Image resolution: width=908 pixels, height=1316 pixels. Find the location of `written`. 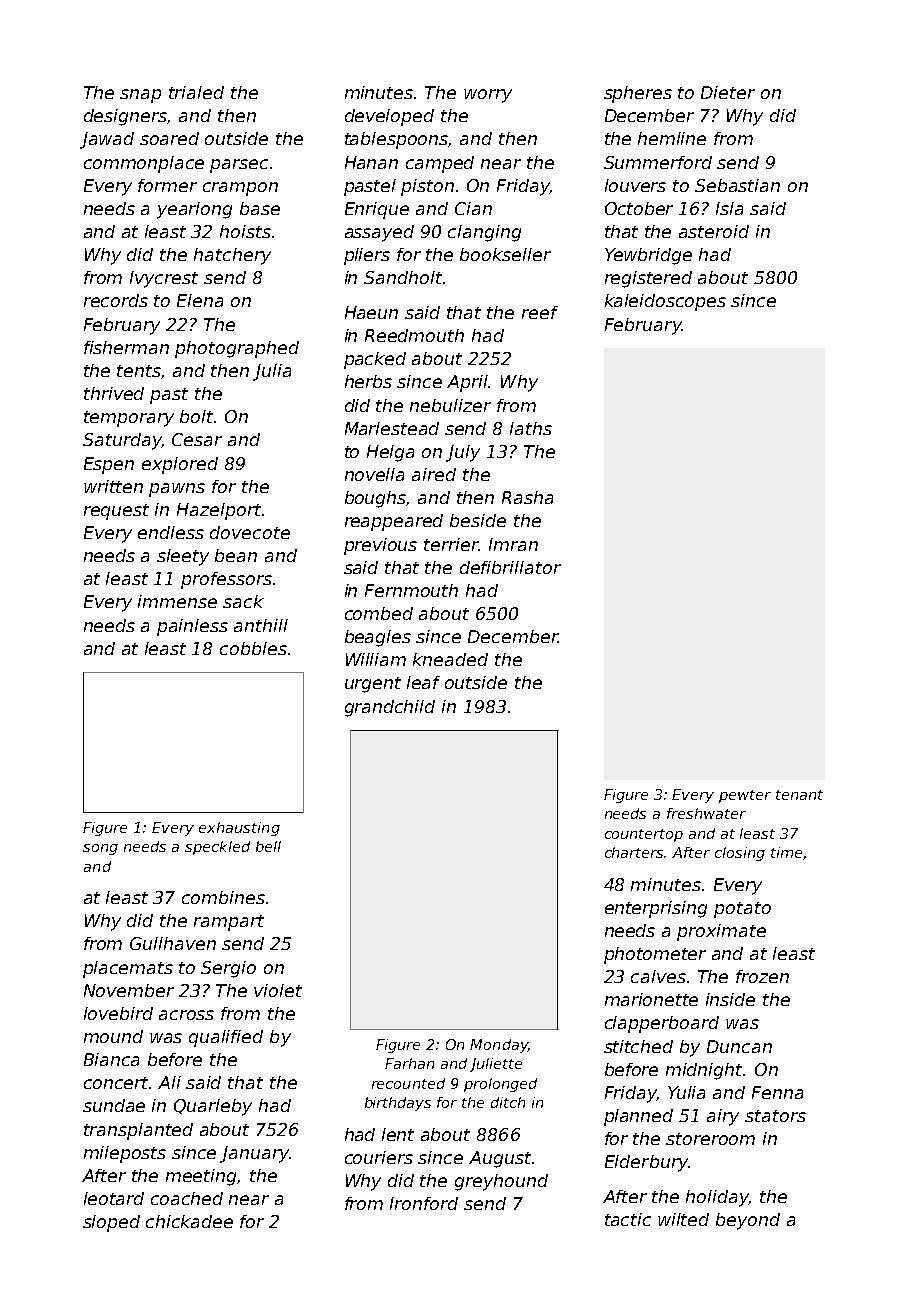

written is located at coordinates (113, 486).
